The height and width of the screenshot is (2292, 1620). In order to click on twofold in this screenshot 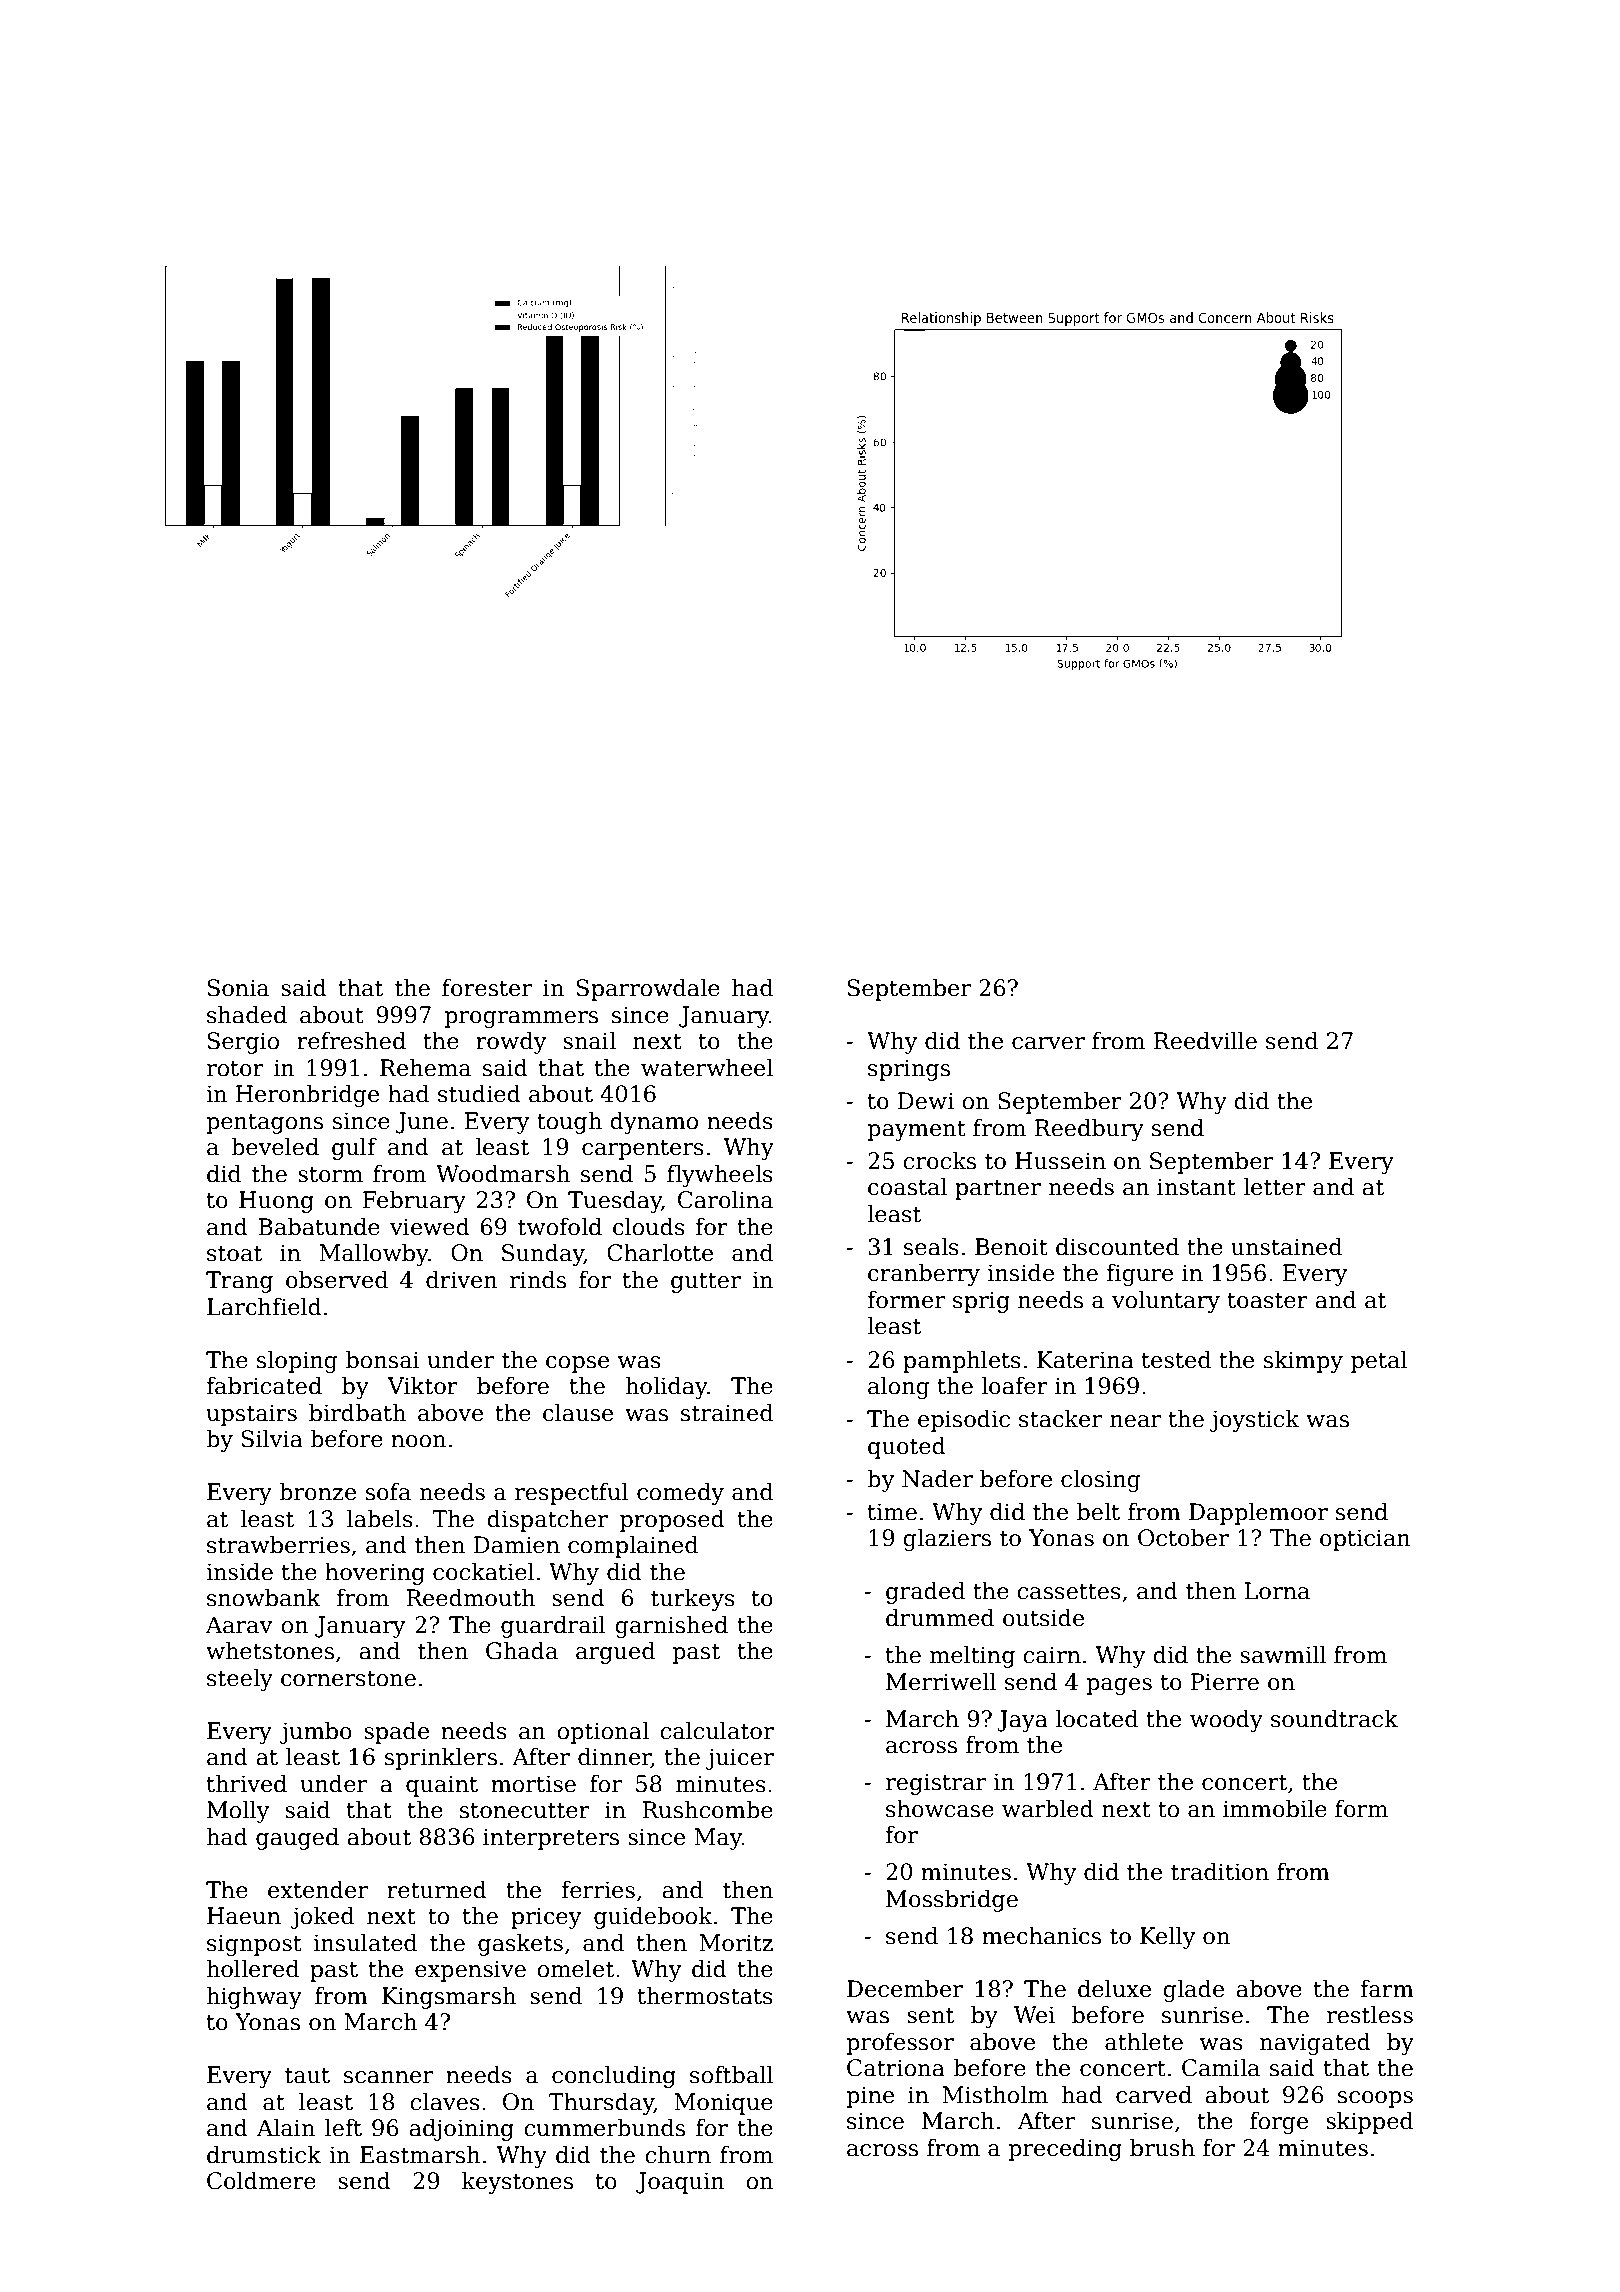, I will do `click(560, 1227)`.
